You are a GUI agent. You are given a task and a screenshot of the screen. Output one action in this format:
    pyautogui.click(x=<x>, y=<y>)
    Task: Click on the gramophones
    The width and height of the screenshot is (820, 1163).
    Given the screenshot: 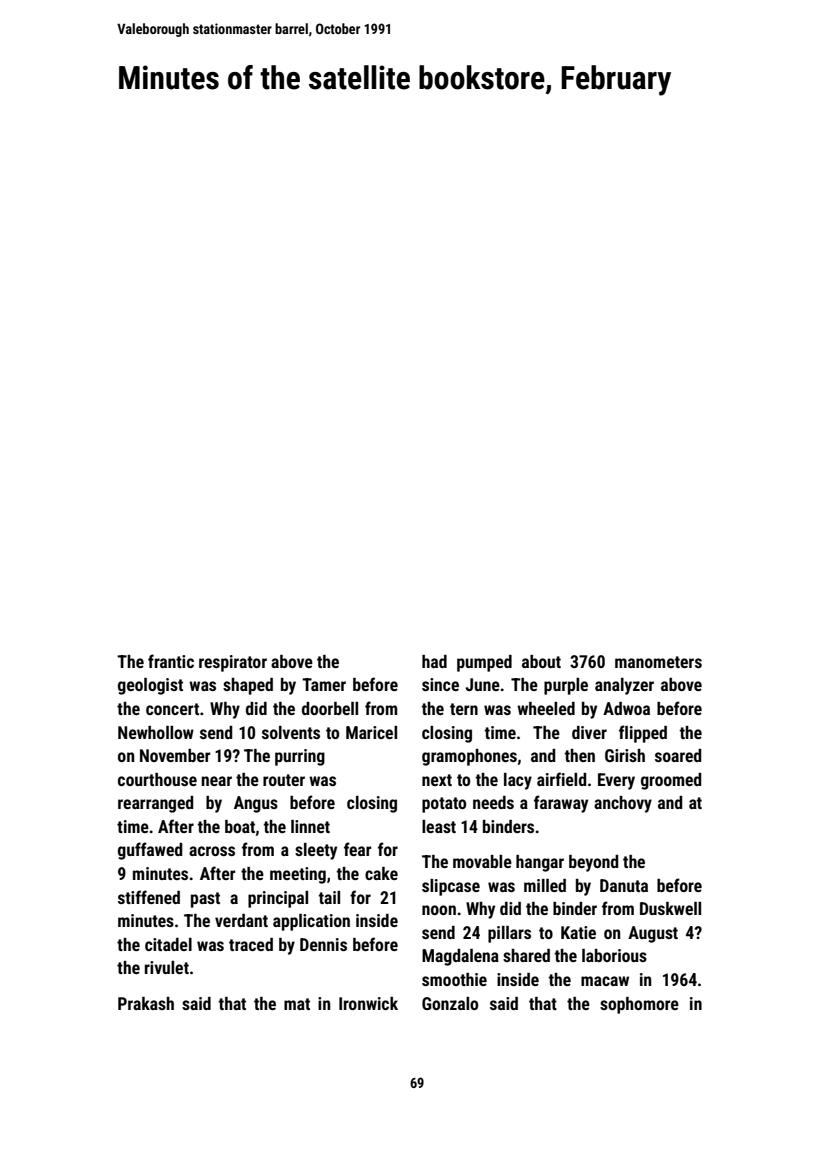 What is the action you would take?
    pyautogui.click(x=469, y=757)
